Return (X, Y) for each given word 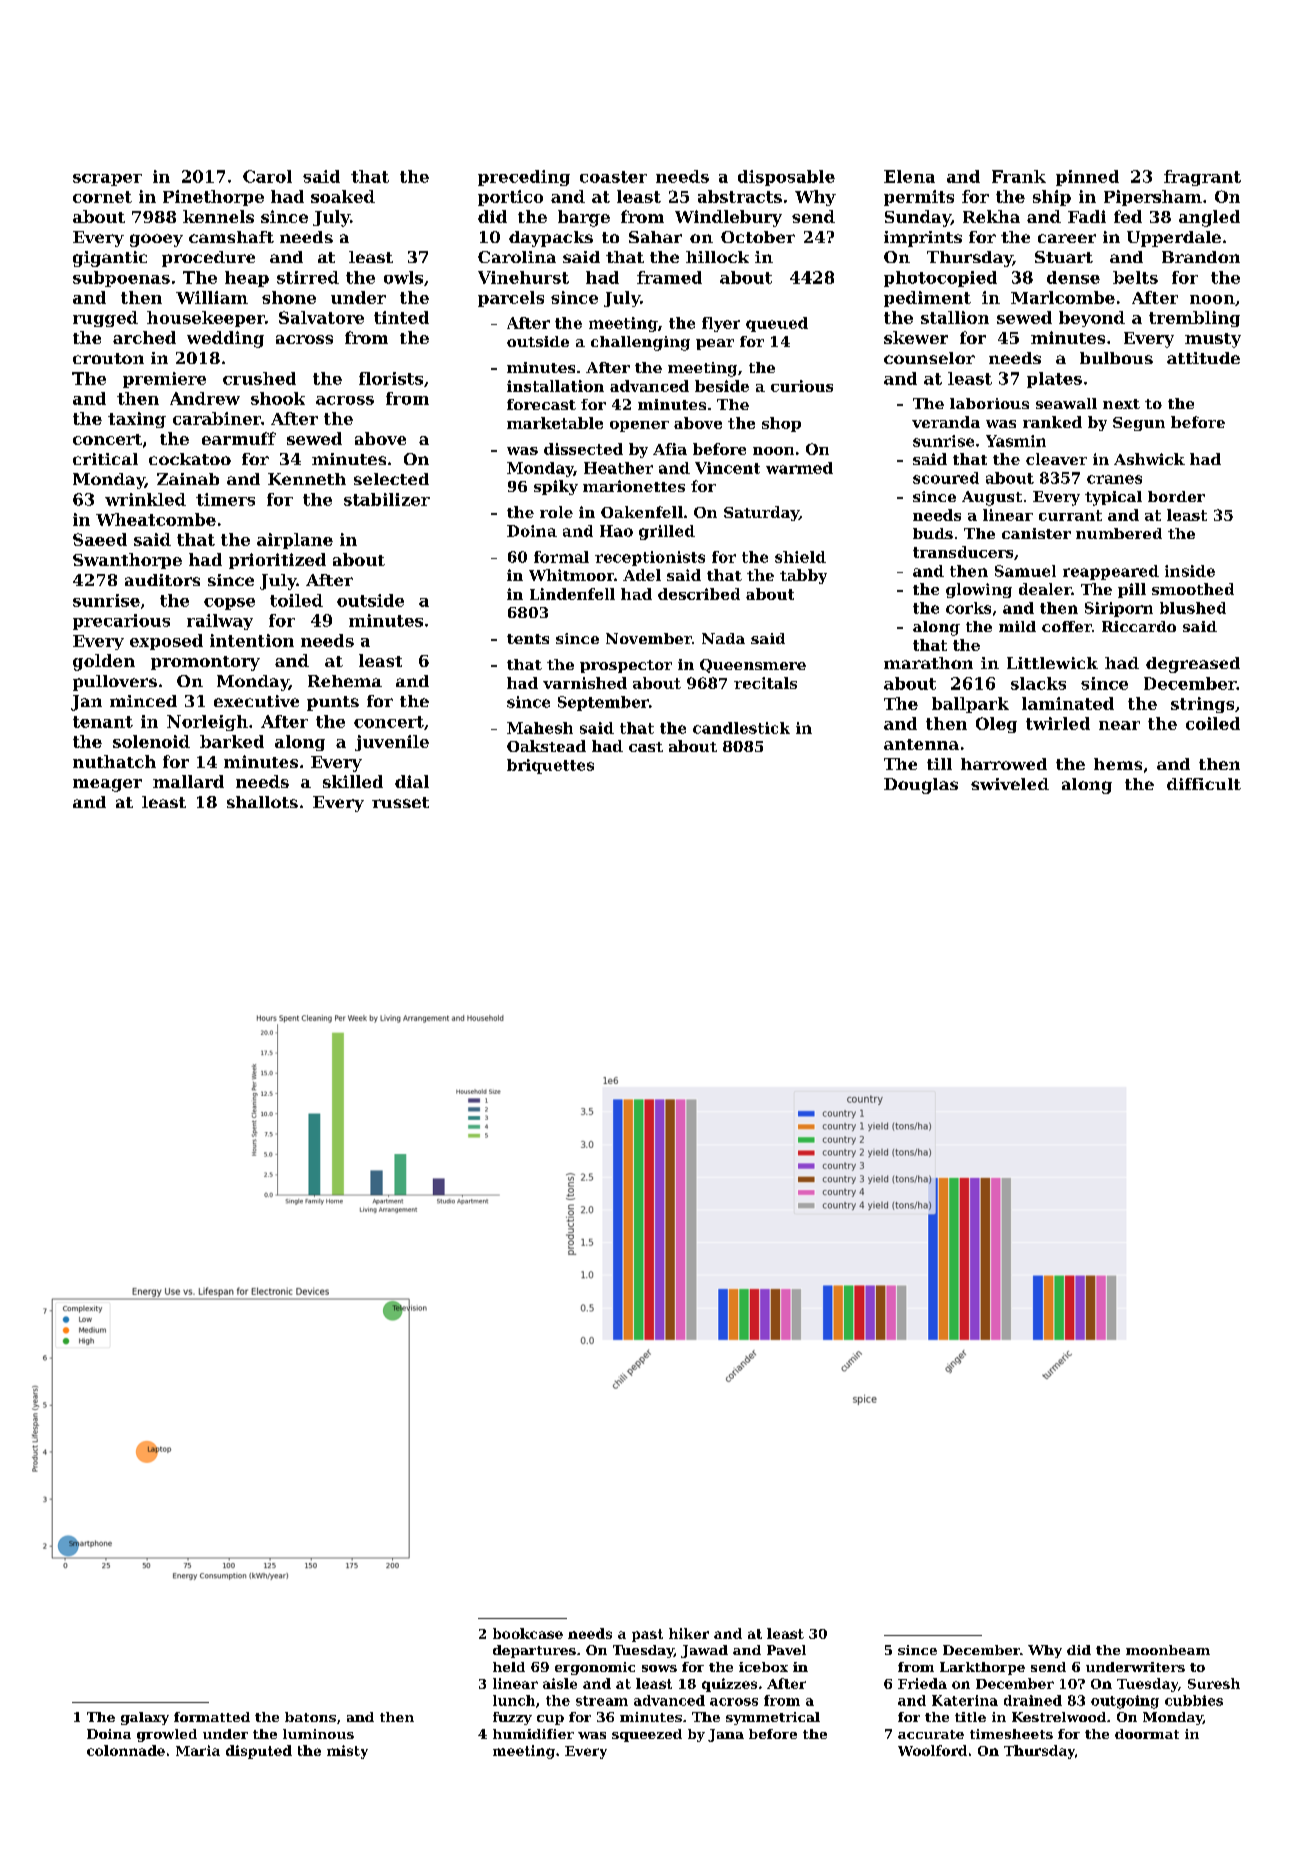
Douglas (921, 786)
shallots (262, 802)
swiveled (1010, 784)
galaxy (145, 1718)
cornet (102, 197)
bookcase (528, 1633)
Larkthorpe (982, 1668)
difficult (1204, 784)
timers (225, 499)
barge (584, 218)
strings (1202, 705)
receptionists (650, 558)
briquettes (550, 766)
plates (1054, 380)
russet (400, 802)
